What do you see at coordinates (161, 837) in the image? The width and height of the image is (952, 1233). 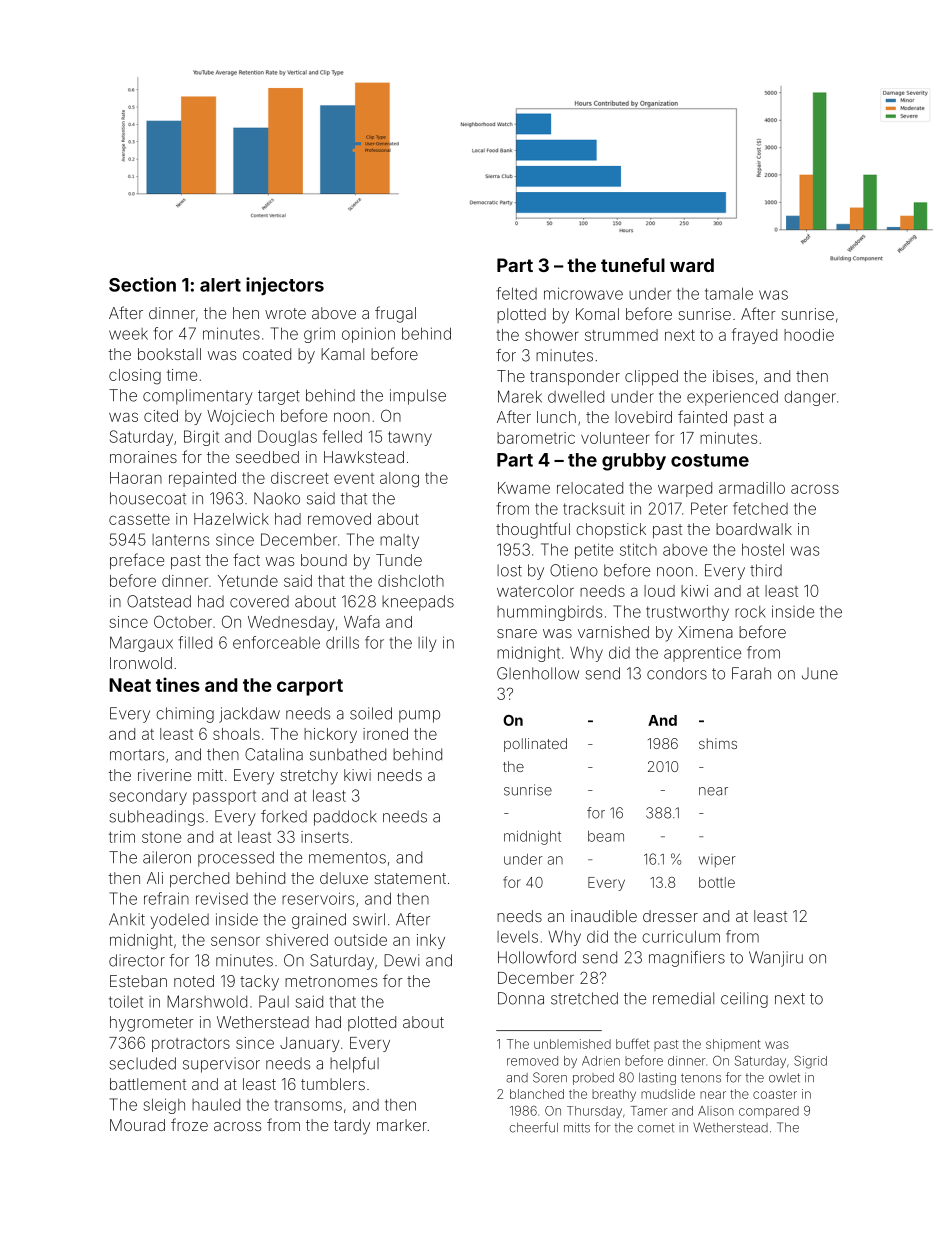 I see `stone` at bounding box center [161, 837].
